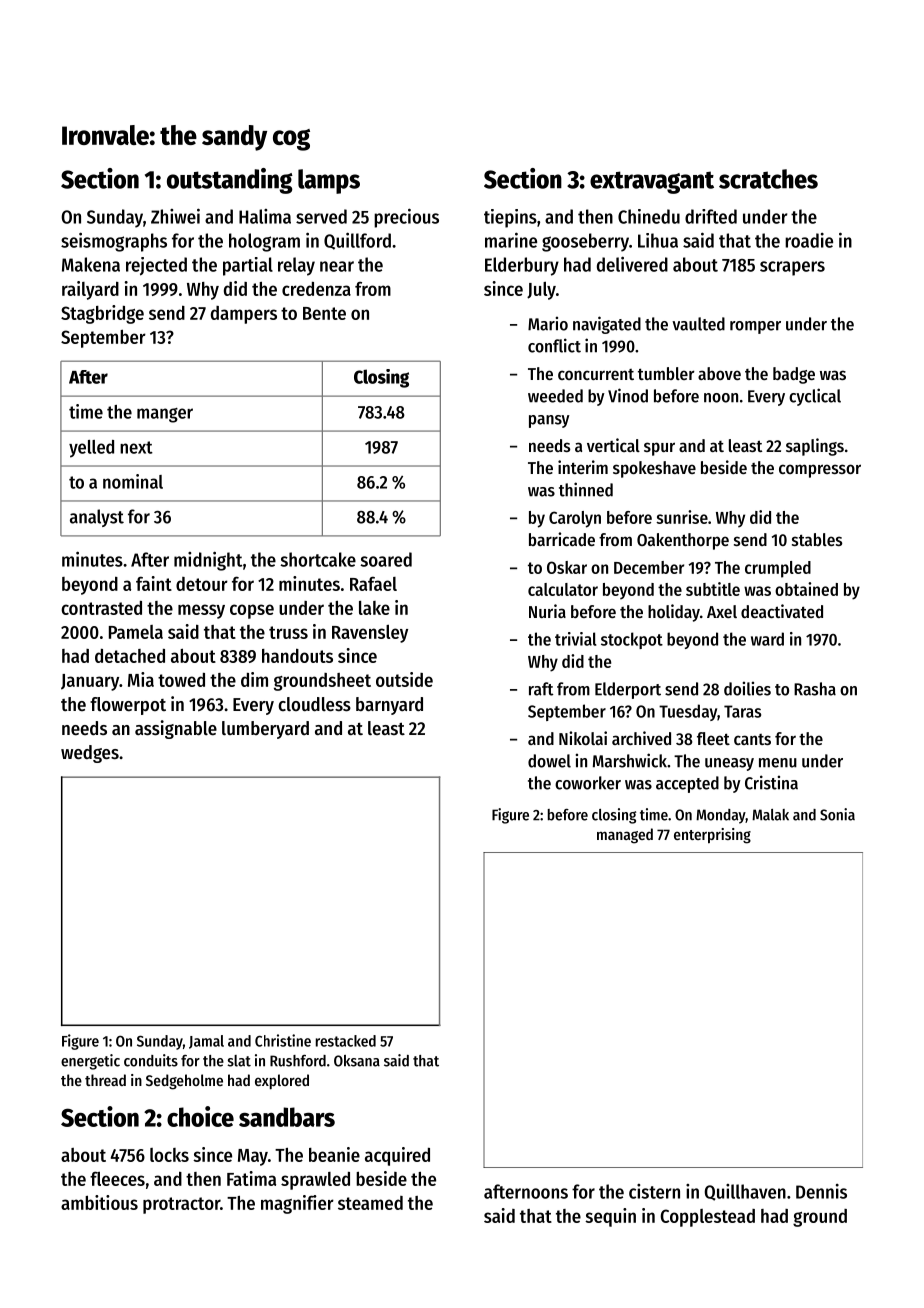  Describe the element at coordinates (821, 1191) in the image. I see `Dennis` at that location.
